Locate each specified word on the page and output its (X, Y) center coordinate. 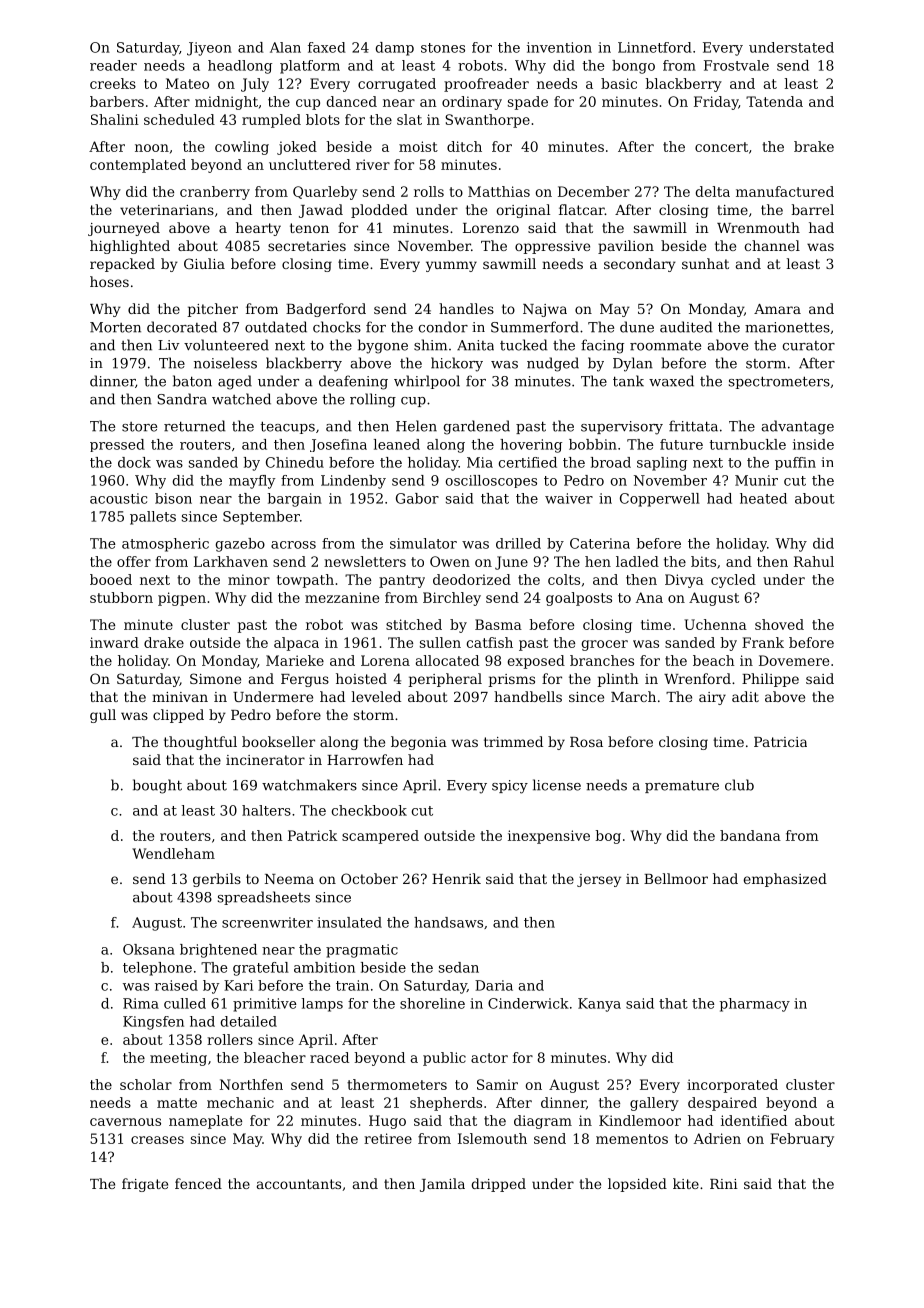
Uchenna (715, 624)
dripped (498, 1185)
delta (713, 191)
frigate (145, 1185)
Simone (215, 678)
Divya (684, 581)
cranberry (215, 193)
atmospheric (165, 545)
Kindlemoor (640, 1120)
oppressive (552, 247)
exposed (536, 662)
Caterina (600, 543)
